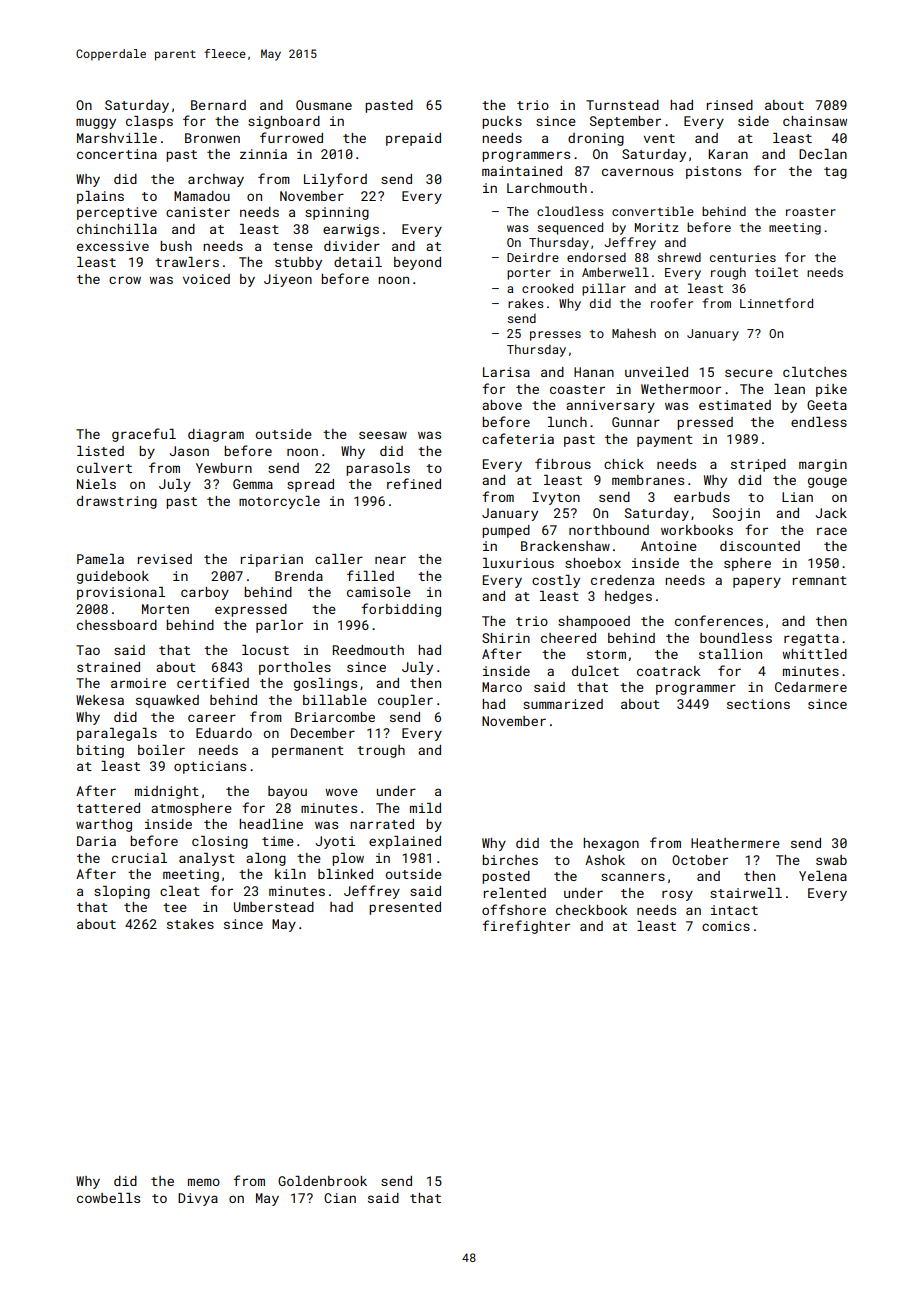  Describe the element at coordinates (322, 1181) in the screenshot. I see `Goldenbrook` at that location.
